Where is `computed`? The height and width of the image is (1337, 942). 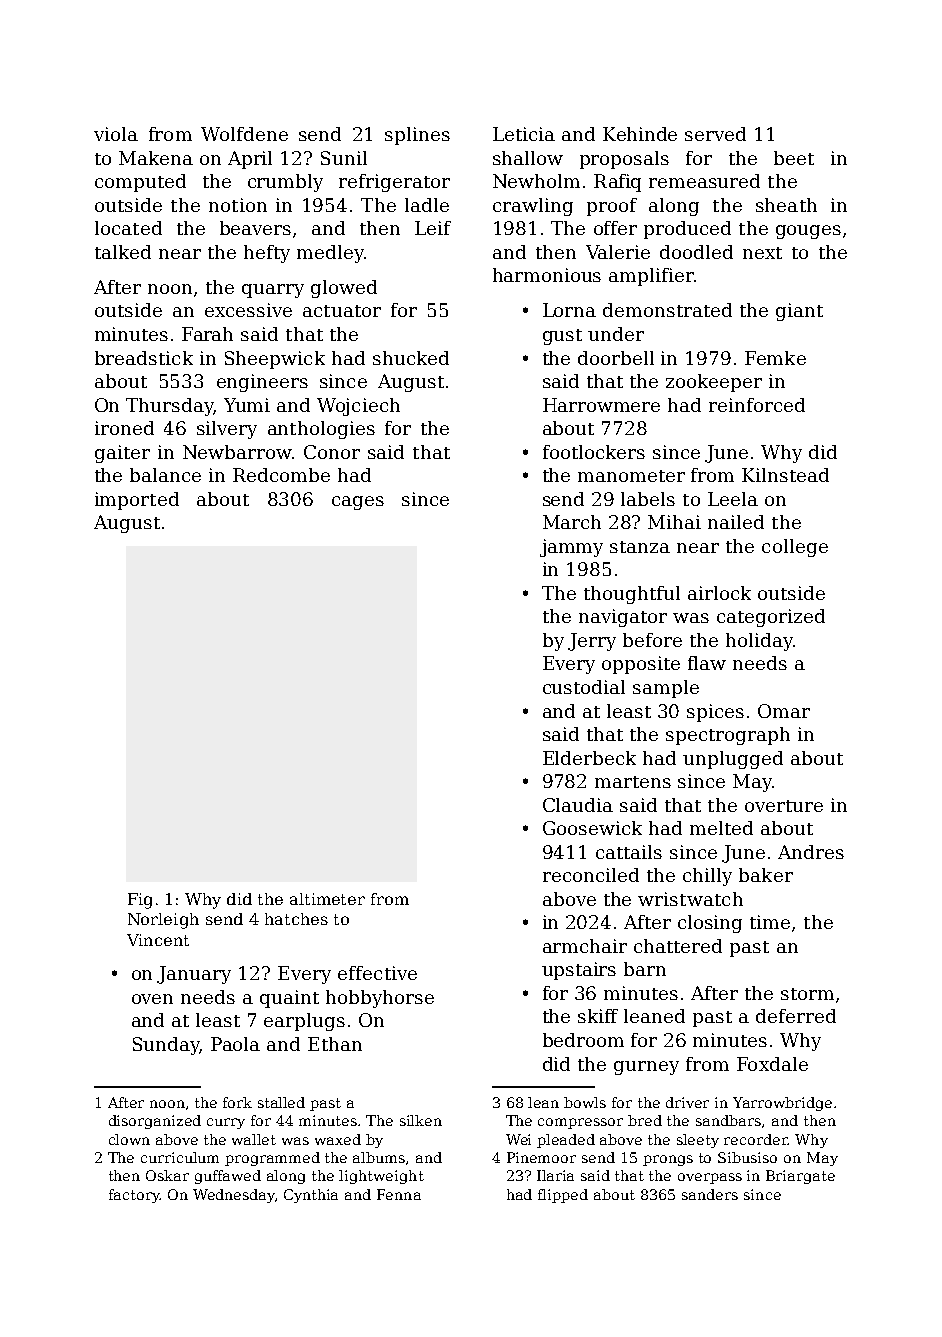
computed is located at coordinates (140, 183).
